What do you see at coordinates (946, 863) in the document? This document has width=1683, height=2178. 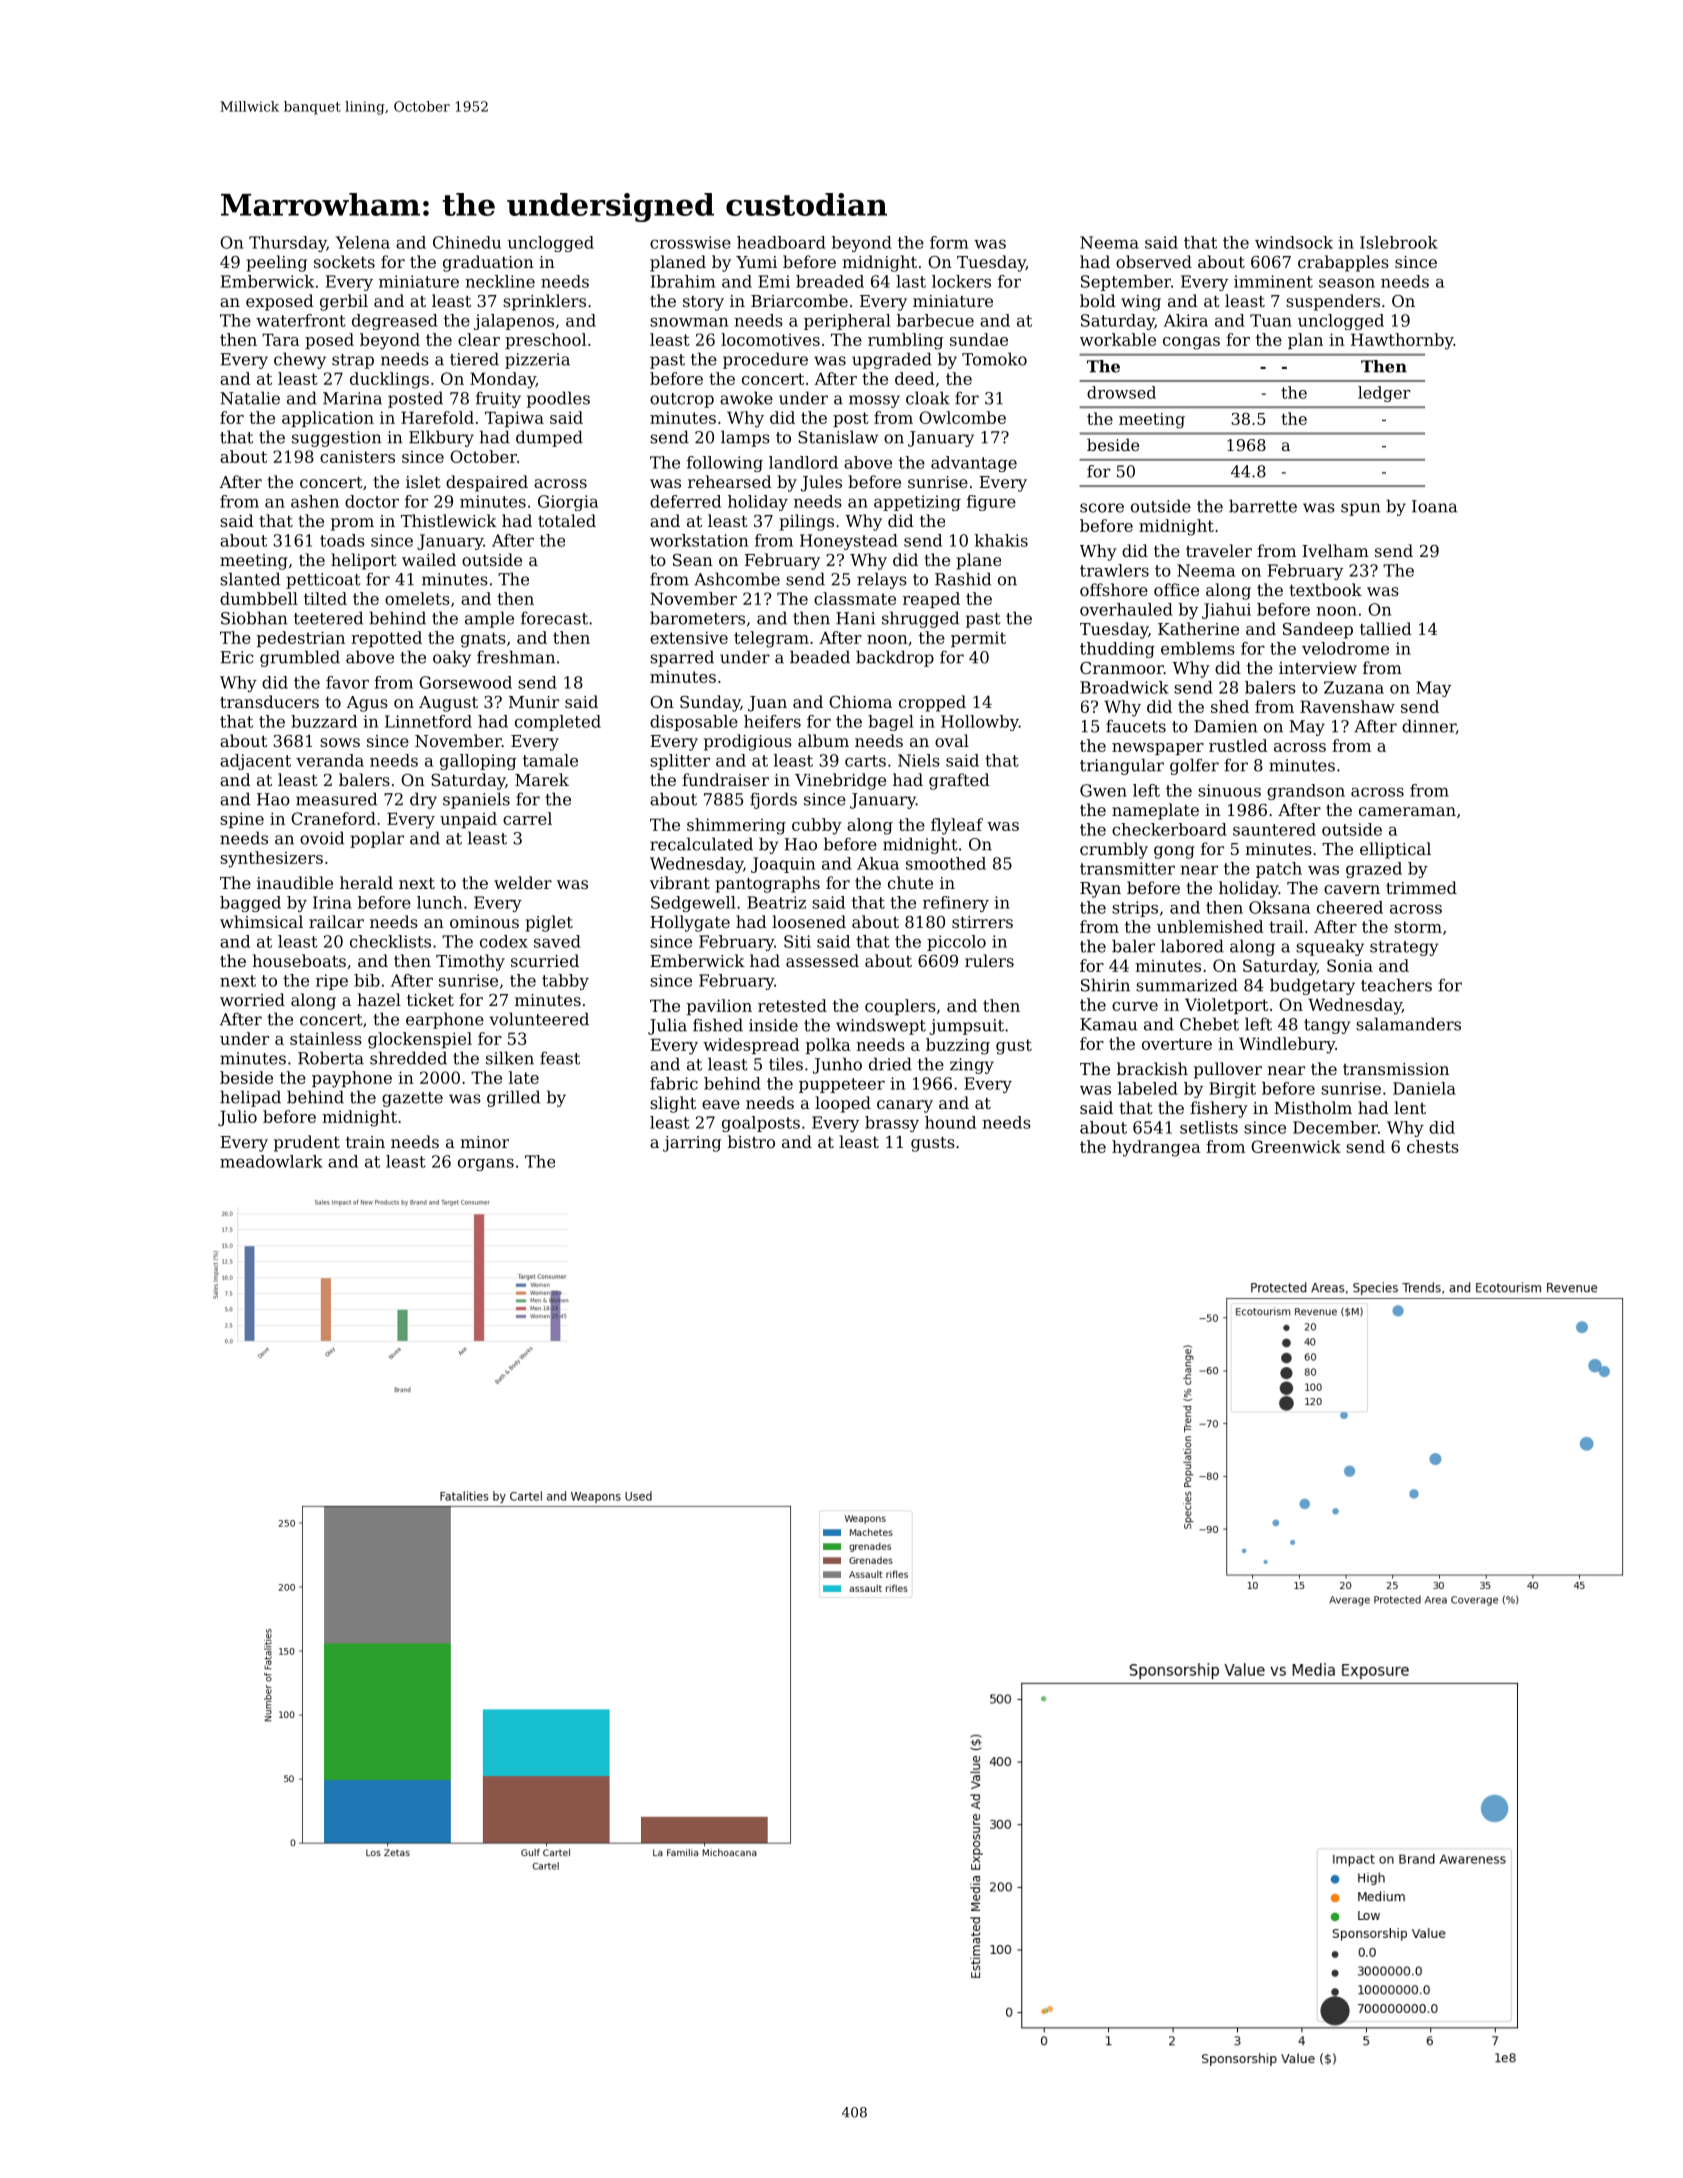 I see `smoothed` at bounding box center [946, 863].
